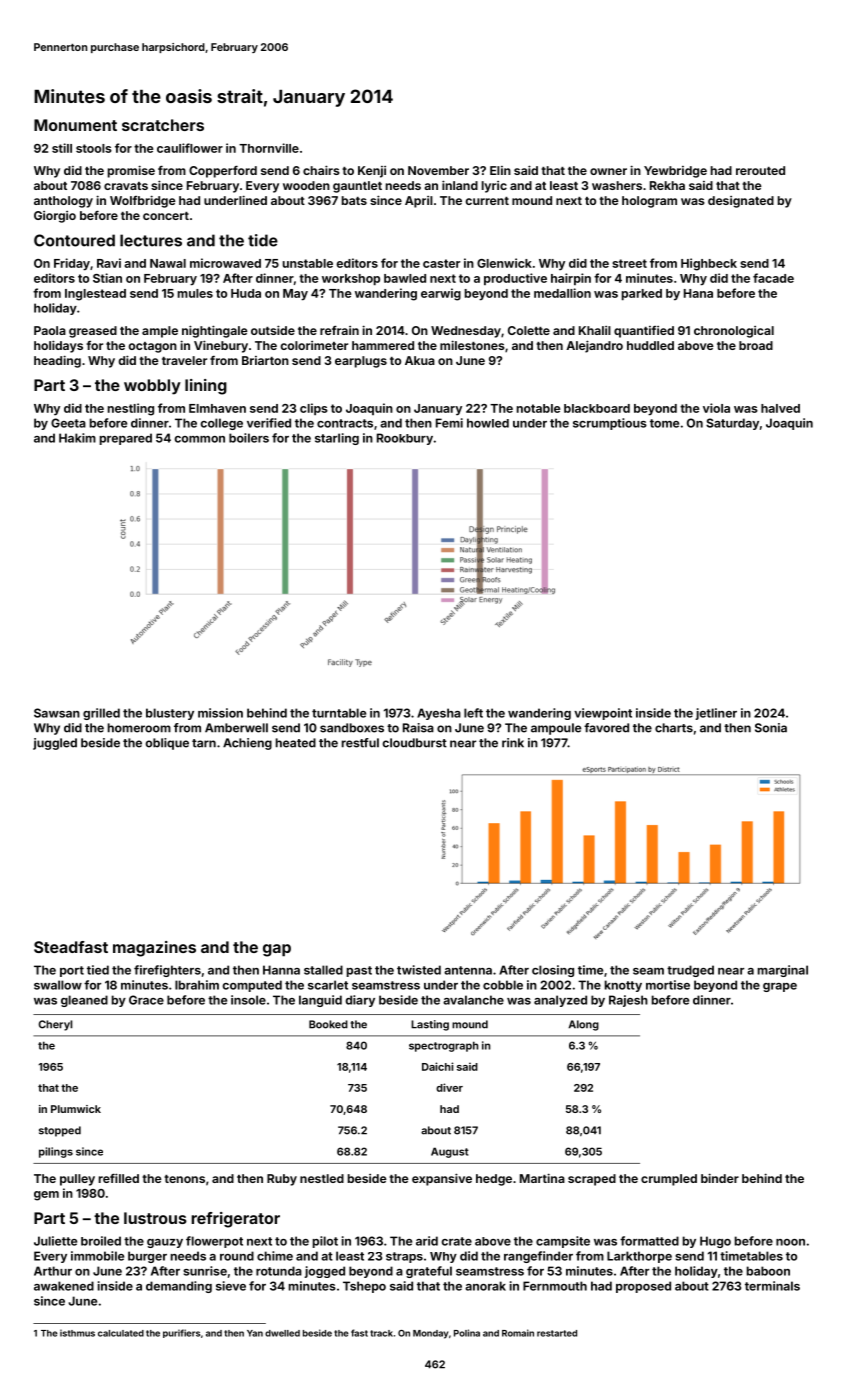  I want to click on notable, so click(538, 408).
